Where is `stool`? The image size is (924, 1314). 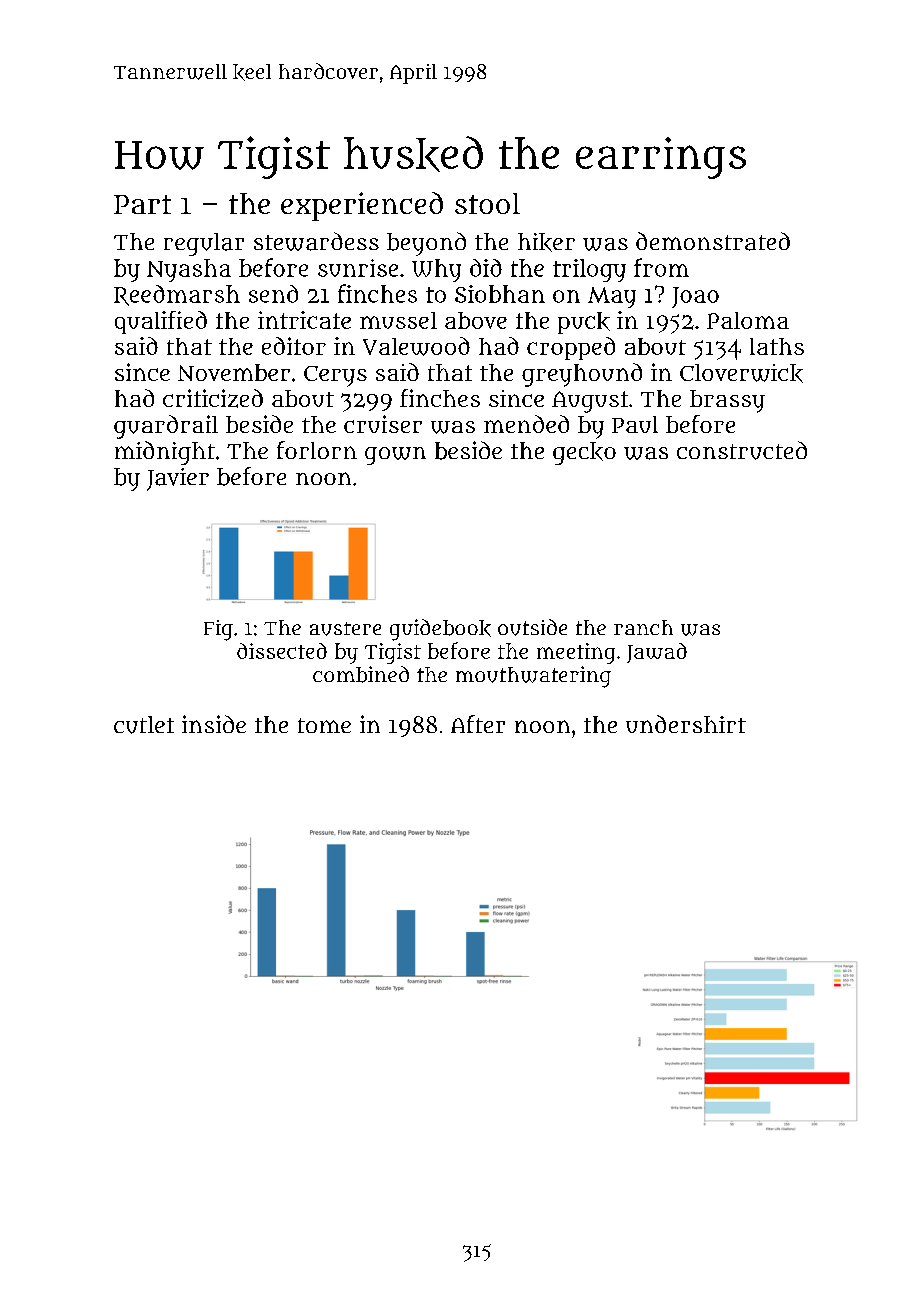
stool is located at coordinates (487, 203).
